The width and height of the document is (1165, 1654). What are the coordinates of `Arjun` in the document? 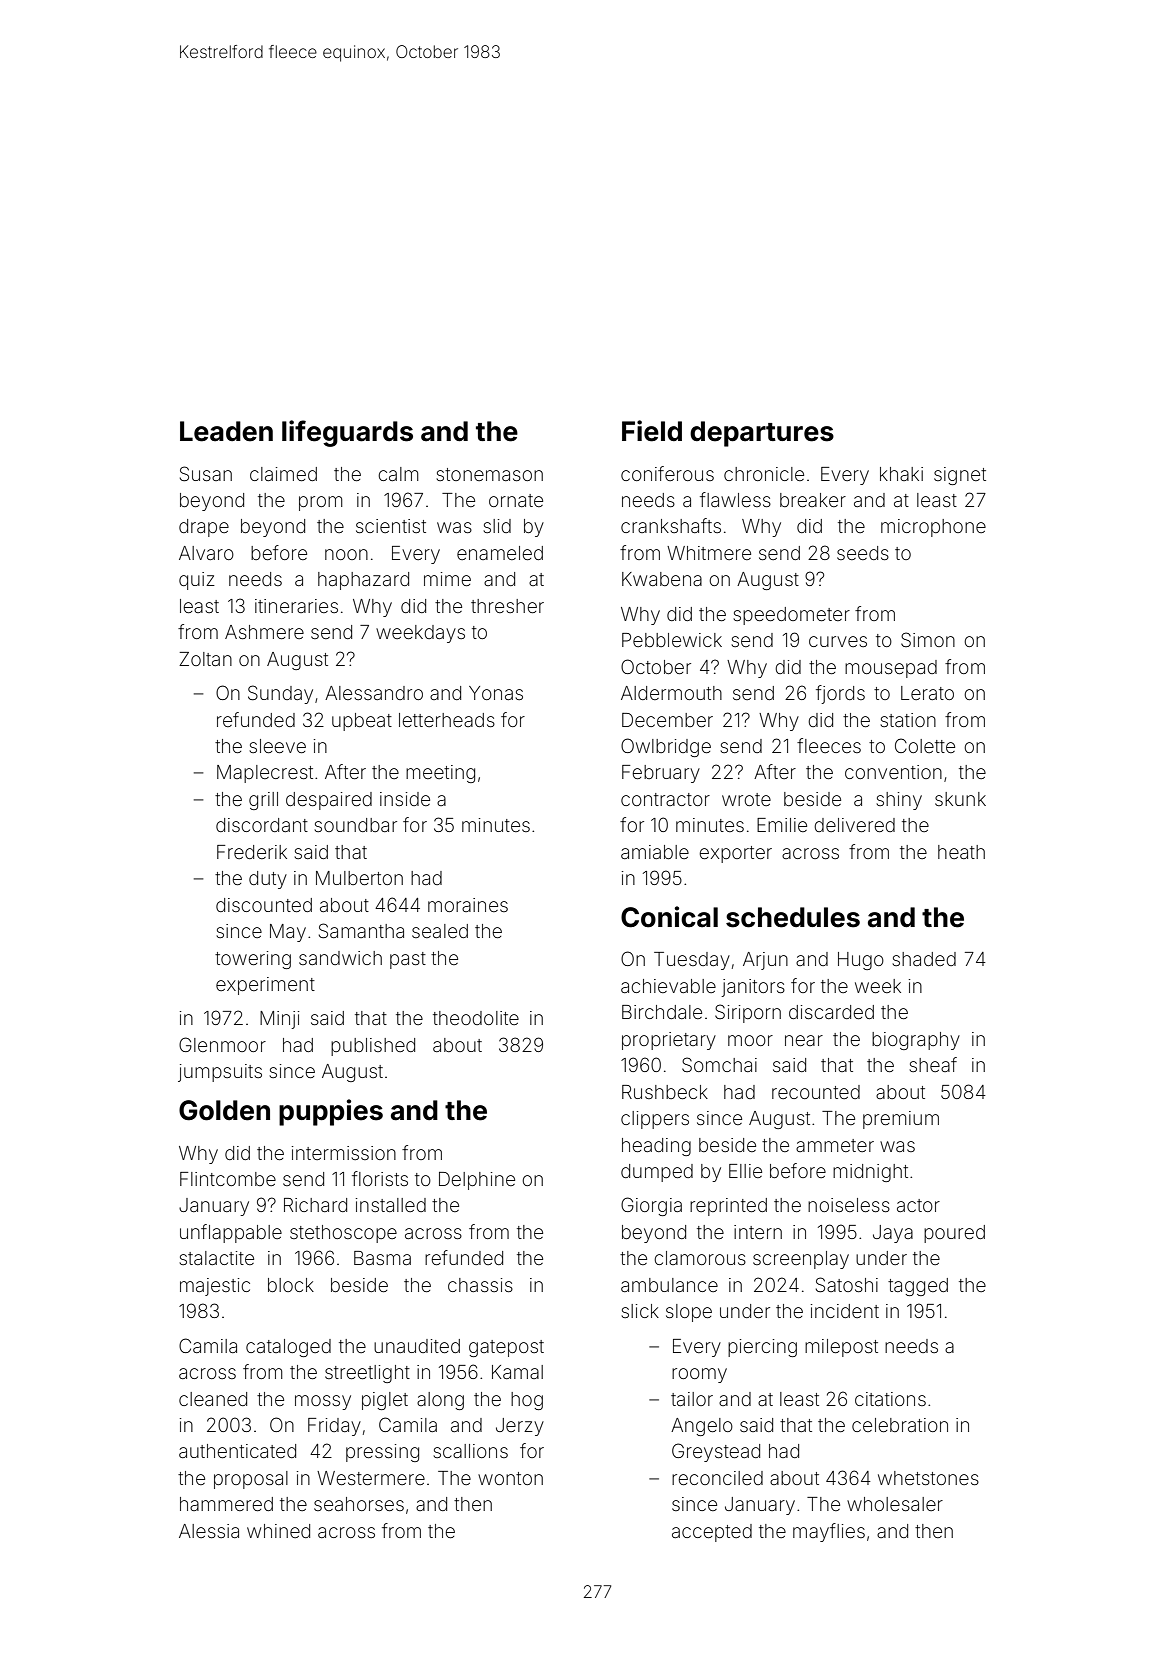 It's located at (765, 961).
